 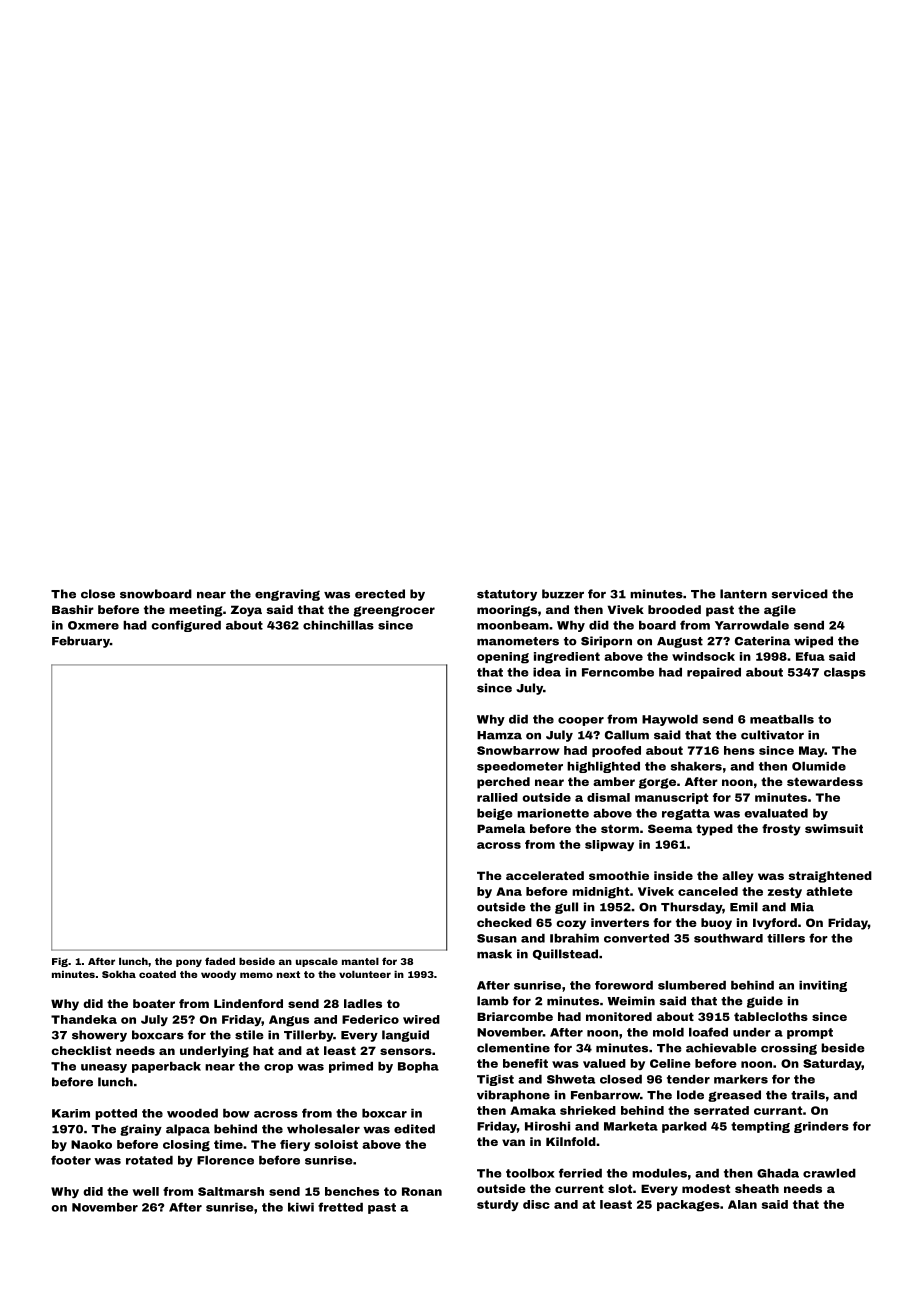 I want to click on footer, so click(x=71, y=1160).
